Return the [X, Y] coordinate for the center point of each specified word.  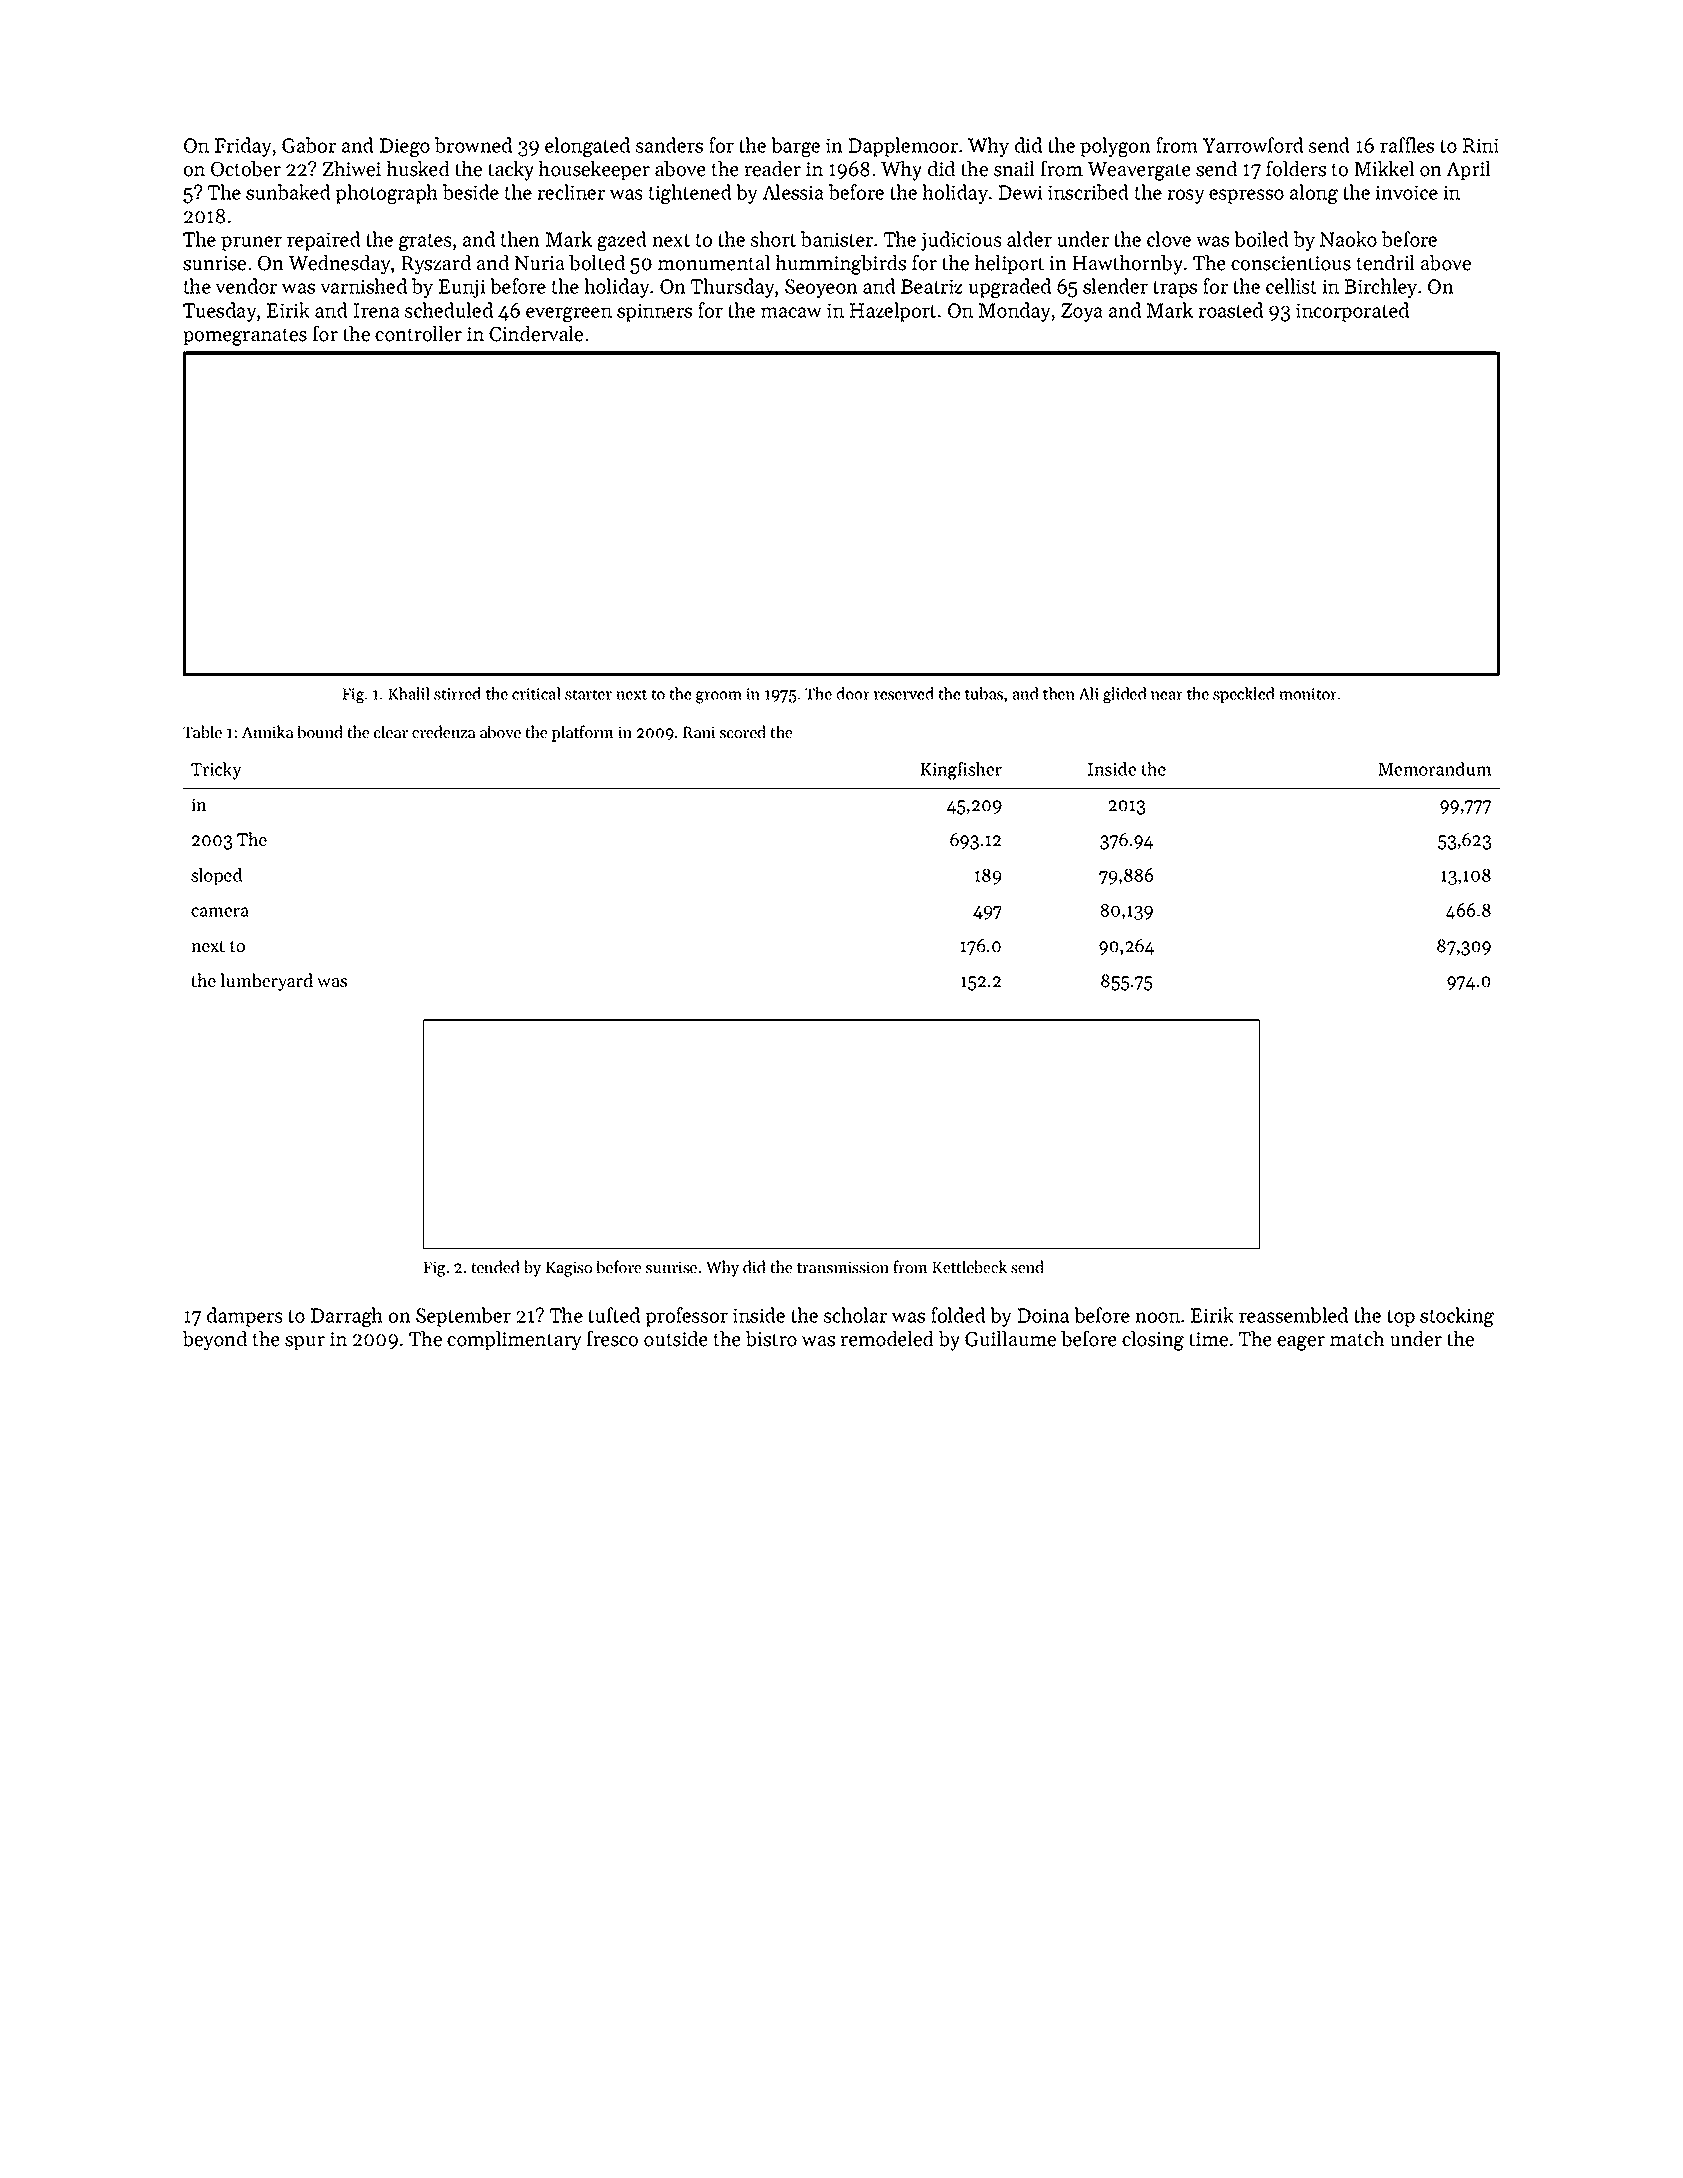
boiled [1261, 239]
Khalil [409, 693]
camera [220, 912]
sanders [669, 145]
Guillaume [1010, 1339]
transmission [843, 1267]
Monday [1014, 312]
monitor [1308, 694]
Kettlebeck [970, 1266]
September [463, 1317]
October [246, 169]
